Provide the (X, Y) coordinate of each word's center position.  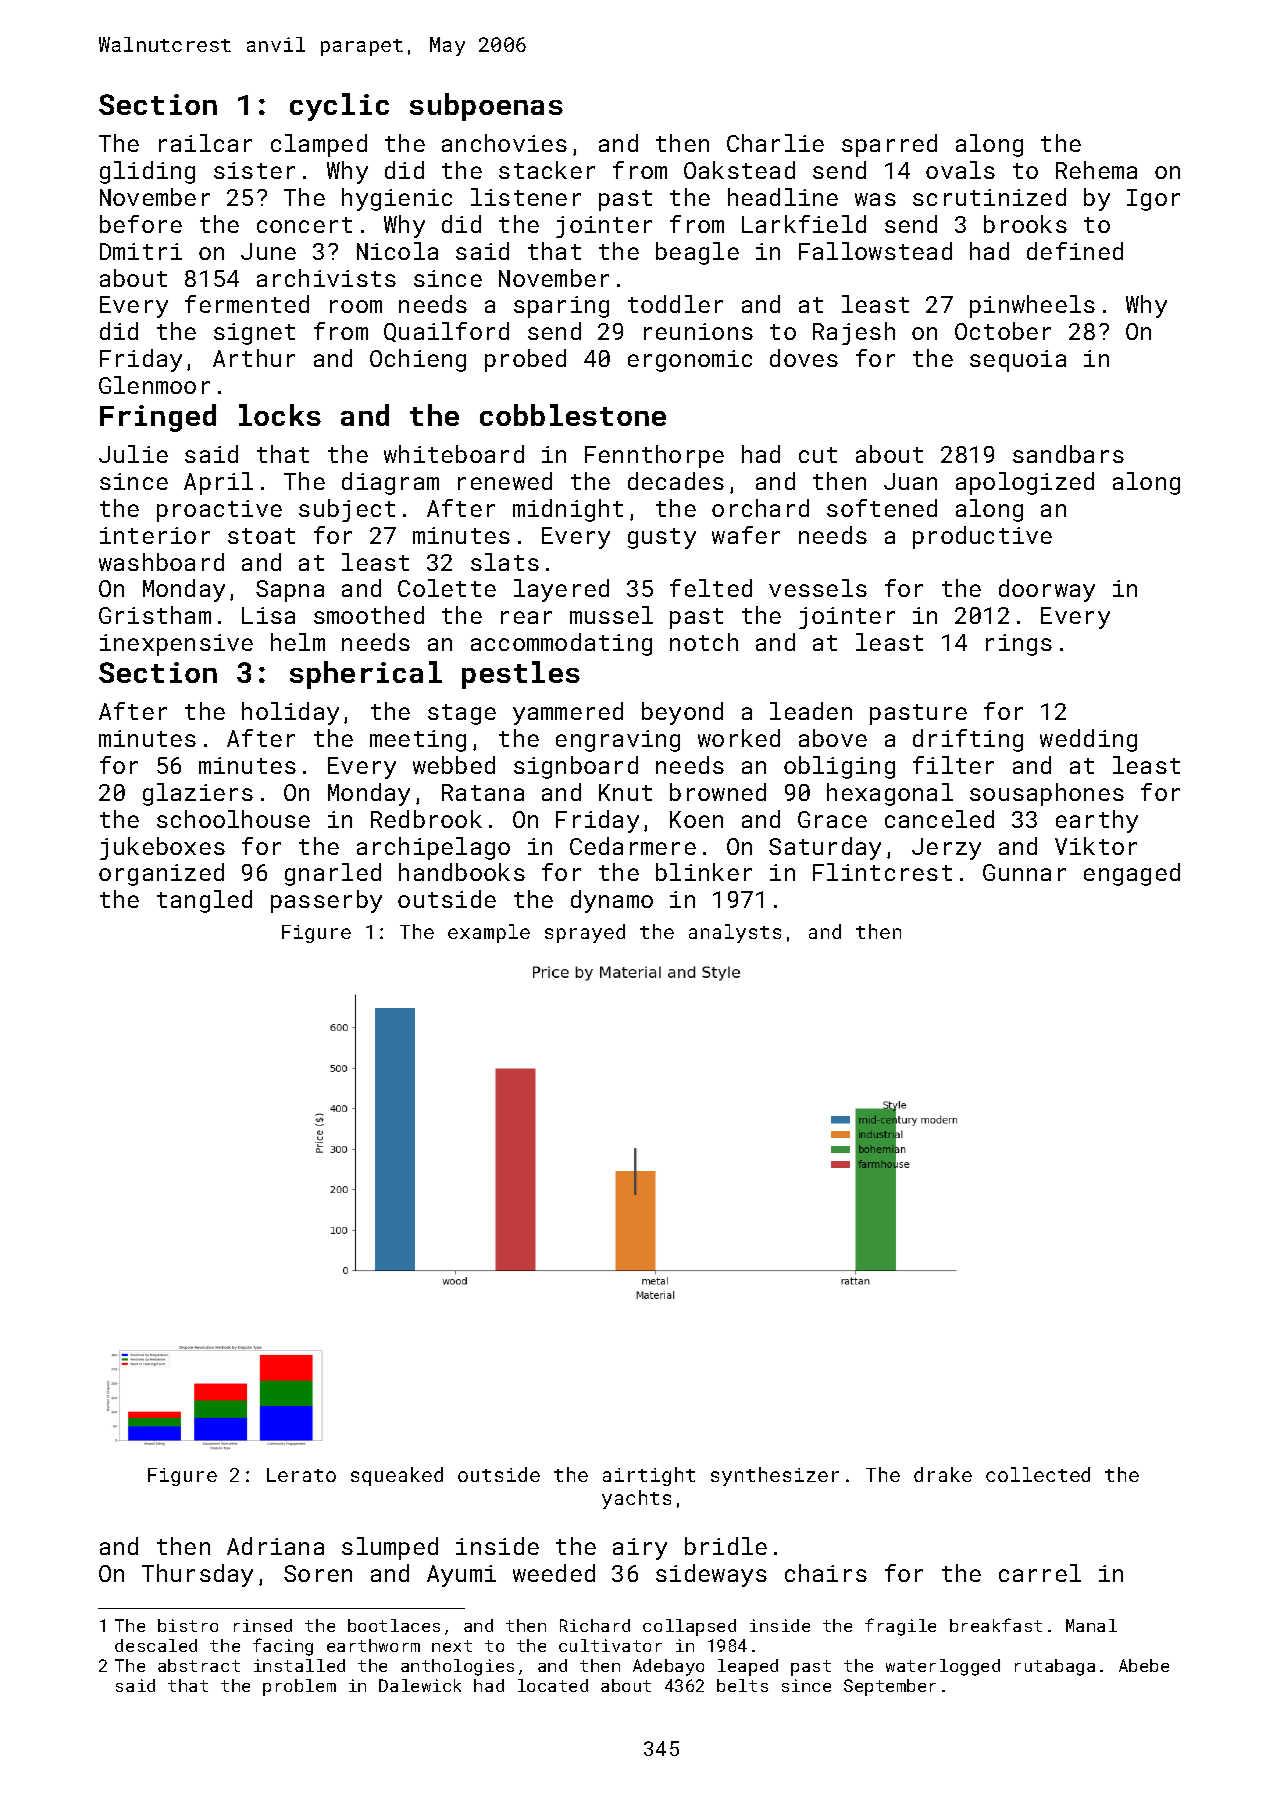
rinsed (263, 1625)
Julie (133, 454)
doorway (1047, 590)
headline (783, 197)
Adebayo (668, 1667)
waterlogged (943, 1667)
